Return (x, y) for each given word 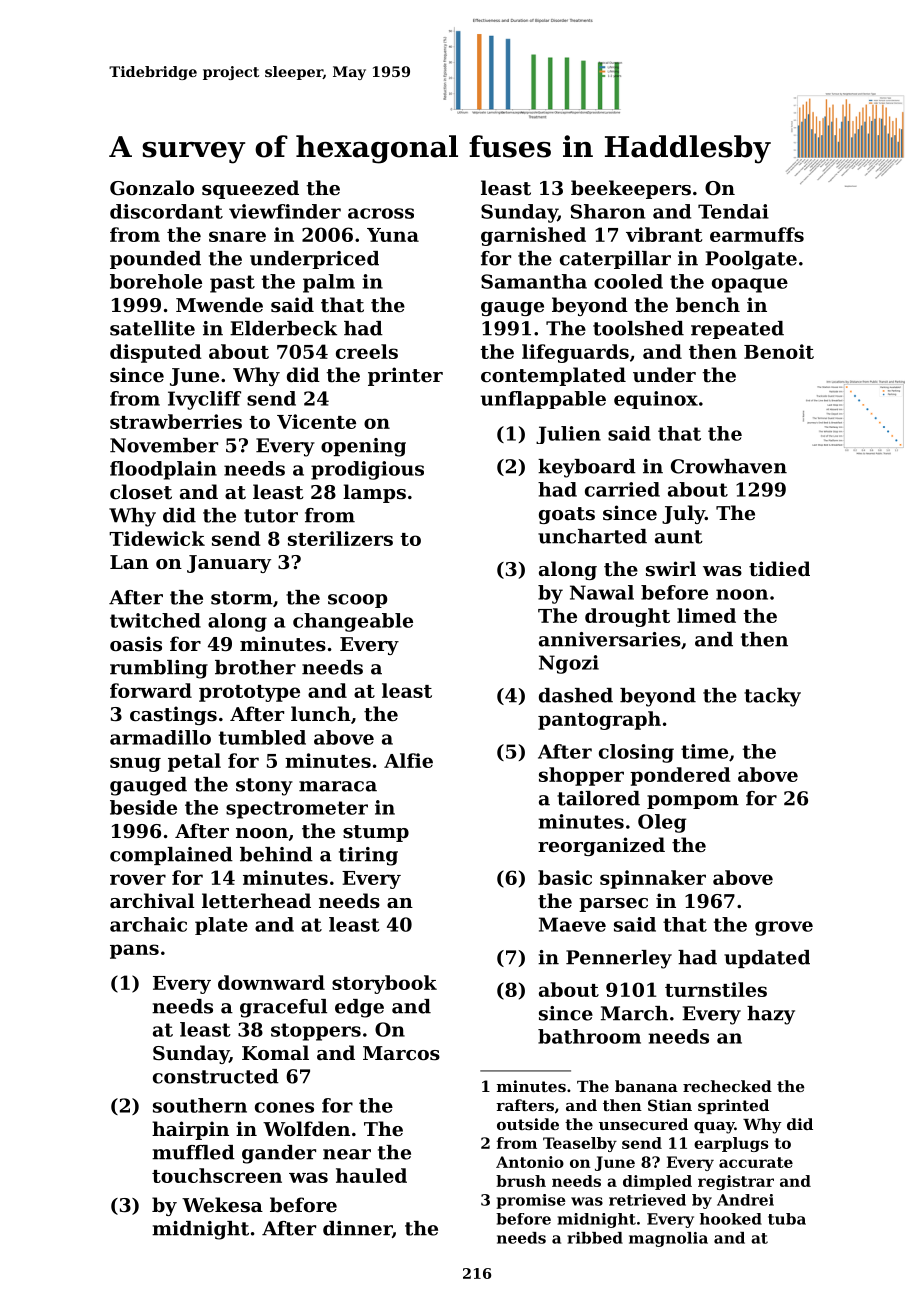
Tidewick (157, 538)
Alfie (408, 760)
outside (528, 1124)
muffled (193, 1152)
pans (134, 951)
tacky (772, 697)
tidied (779, 569)
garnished (533, 236)
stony (264, 787)
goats (567, 515)
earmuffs (757, 234)
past (232, 284)
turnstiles (716, 989)
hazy (771, 1015)
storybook (384, 984)
